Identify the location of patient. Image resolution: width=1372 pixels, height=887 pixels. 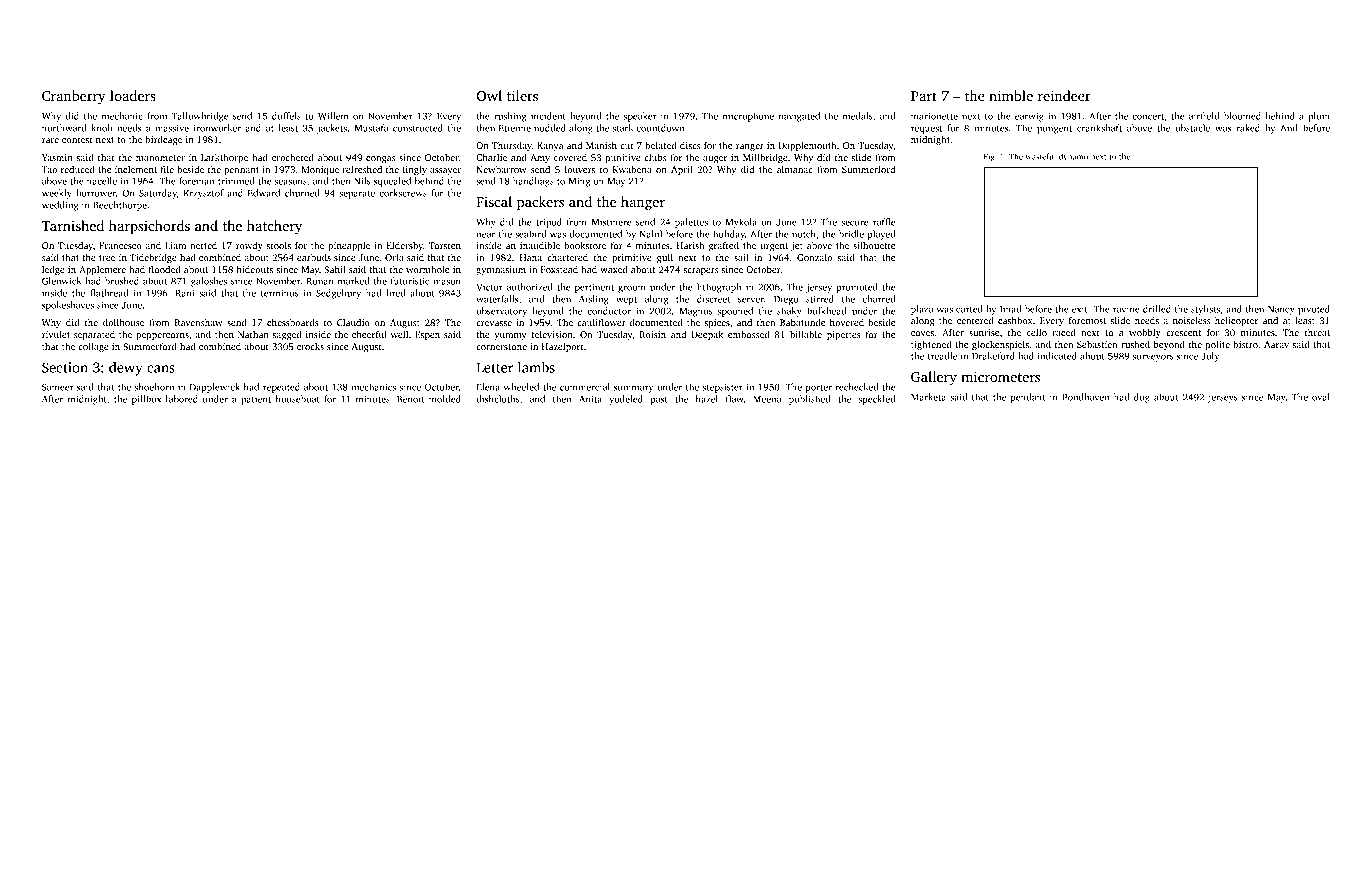
(256, 400).
